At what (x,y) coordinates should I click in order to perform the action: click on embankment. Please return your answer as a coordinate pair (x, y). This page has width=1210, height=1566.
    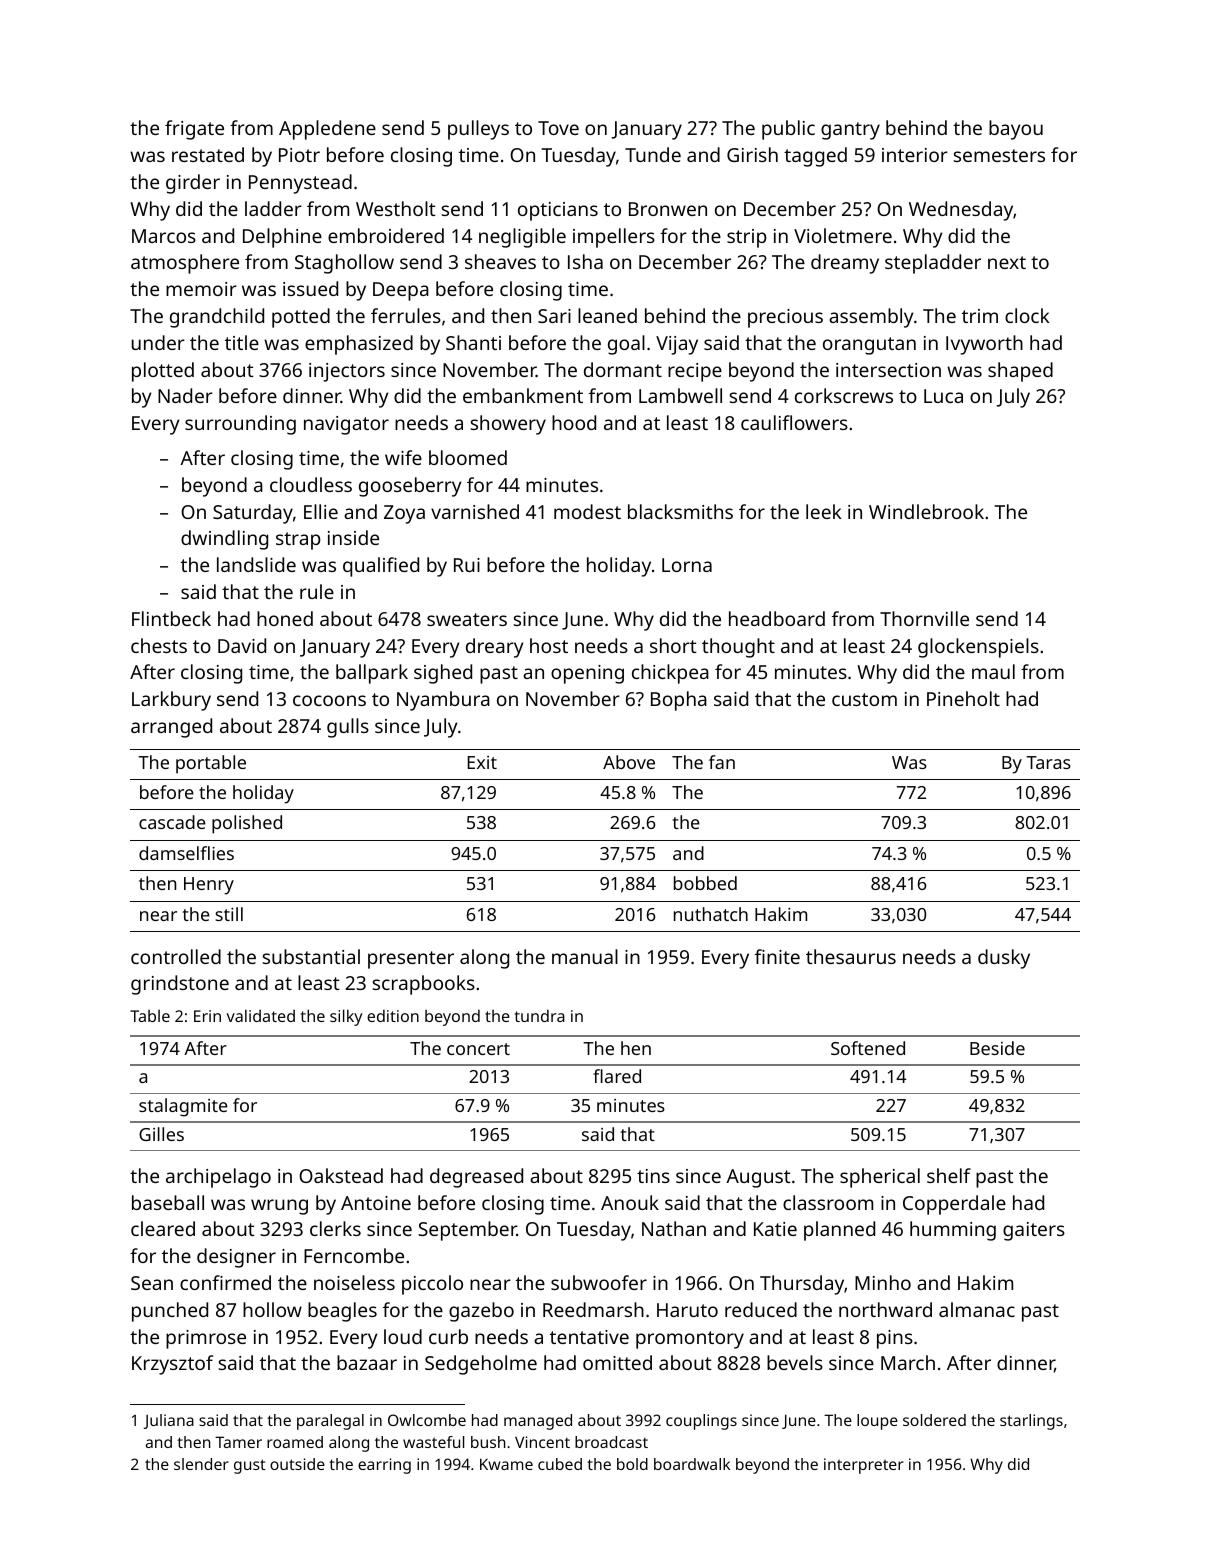
    Looking at the image, I should click on (523, 395).
